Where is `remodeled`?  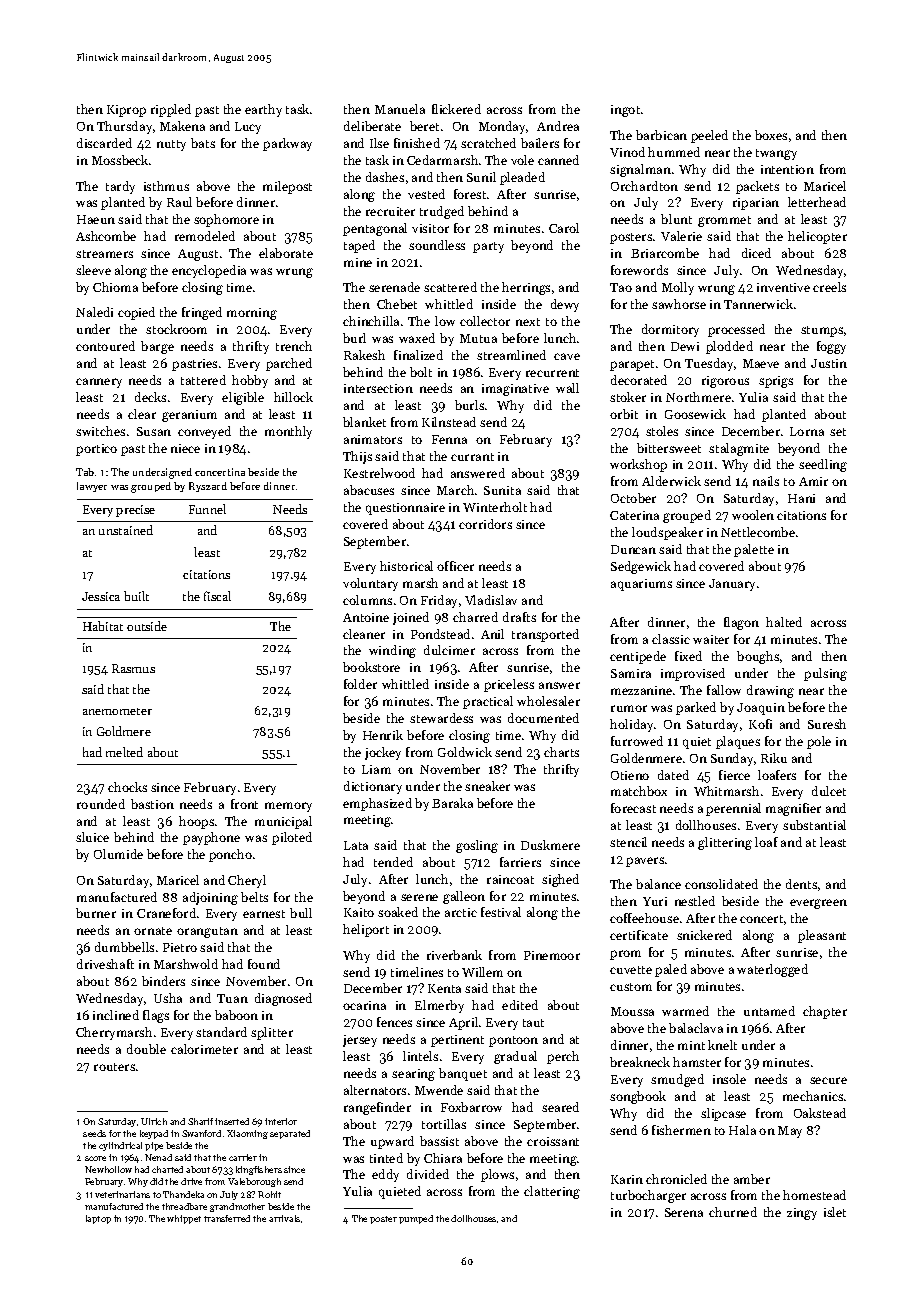
remodeled is located at coordinates (205, 236).
